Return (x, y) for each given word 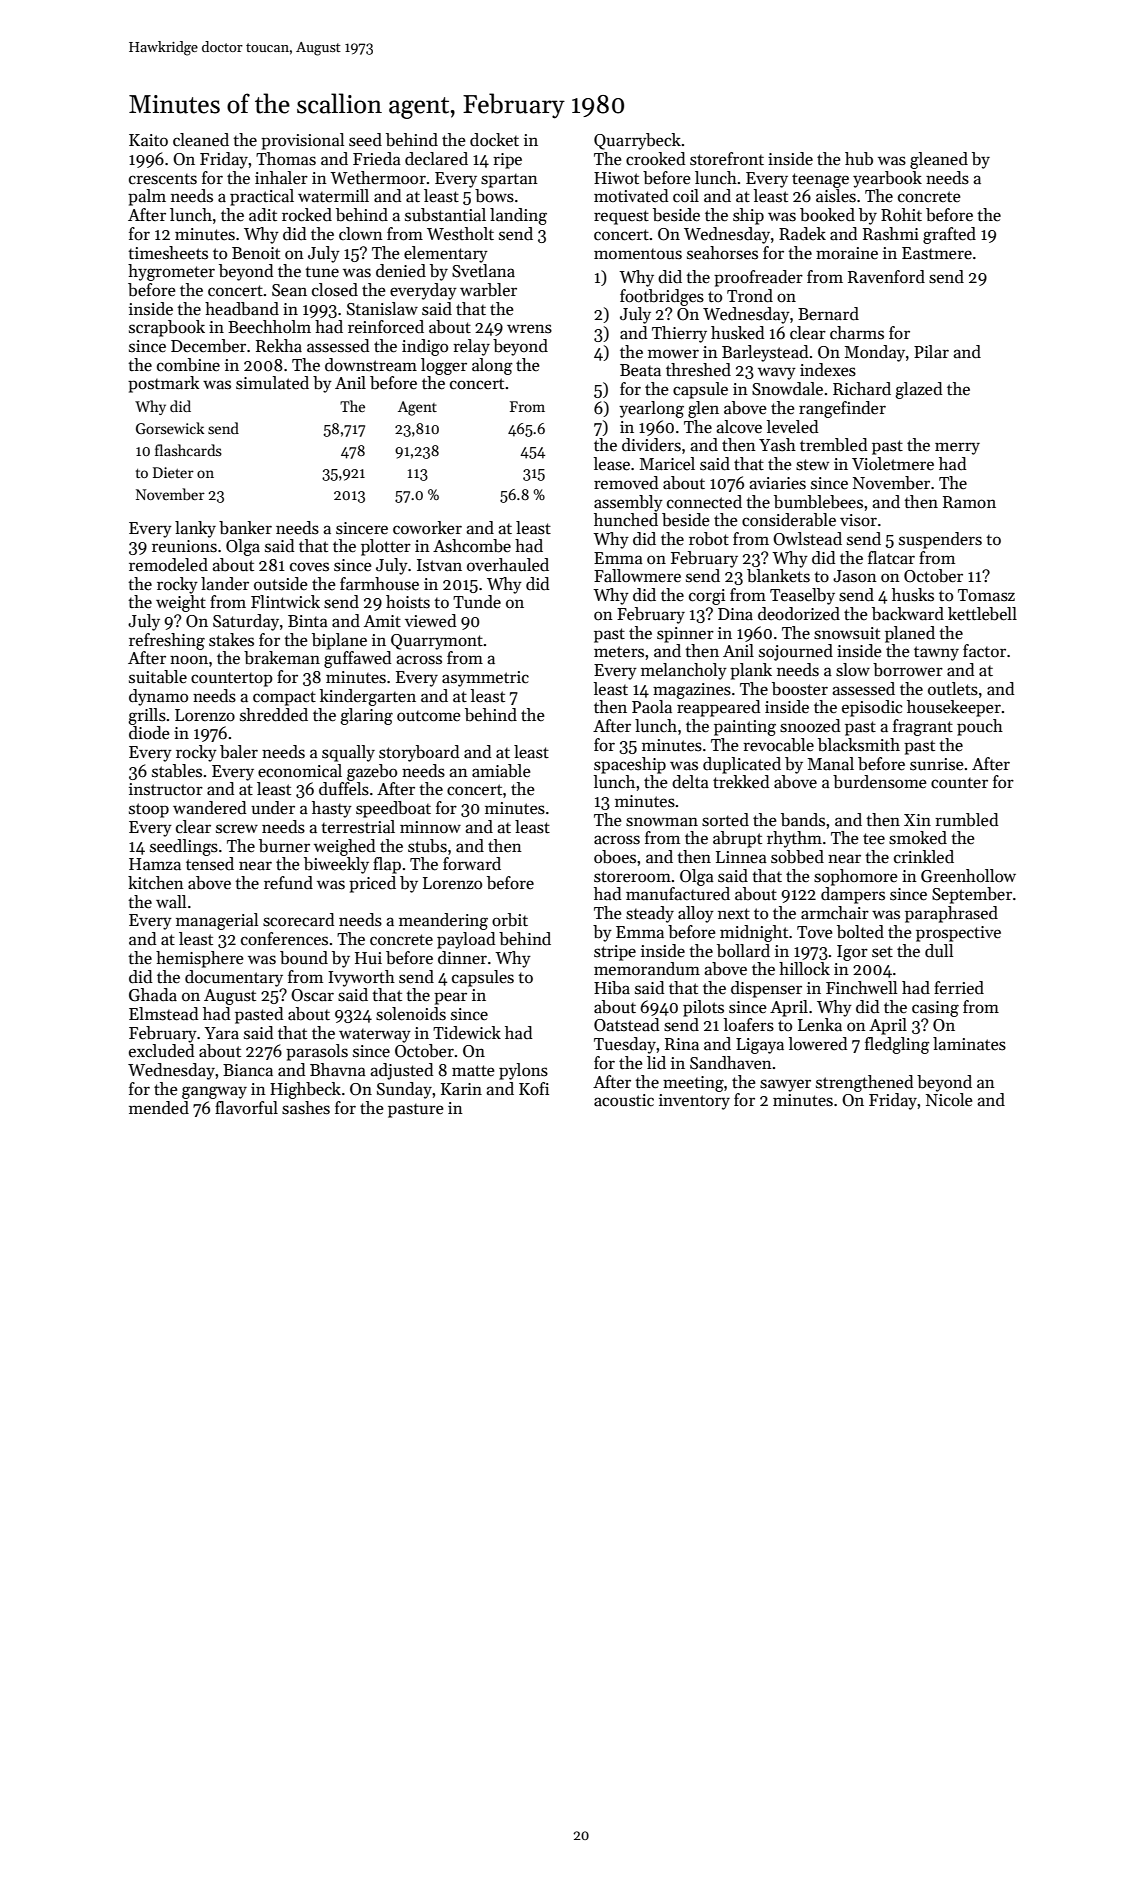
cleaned (201, 140)
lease (612, 464)
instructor (166, 789)
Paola (652, 707)
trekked (741, 782)
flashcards (188, 450)
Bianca (248, 1070)
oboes (615, 857)
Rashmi (891, 234)
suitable (158, 677)
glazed (919, 390)
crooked (656, 159)
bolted (860, 932)
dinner (462, 958)
